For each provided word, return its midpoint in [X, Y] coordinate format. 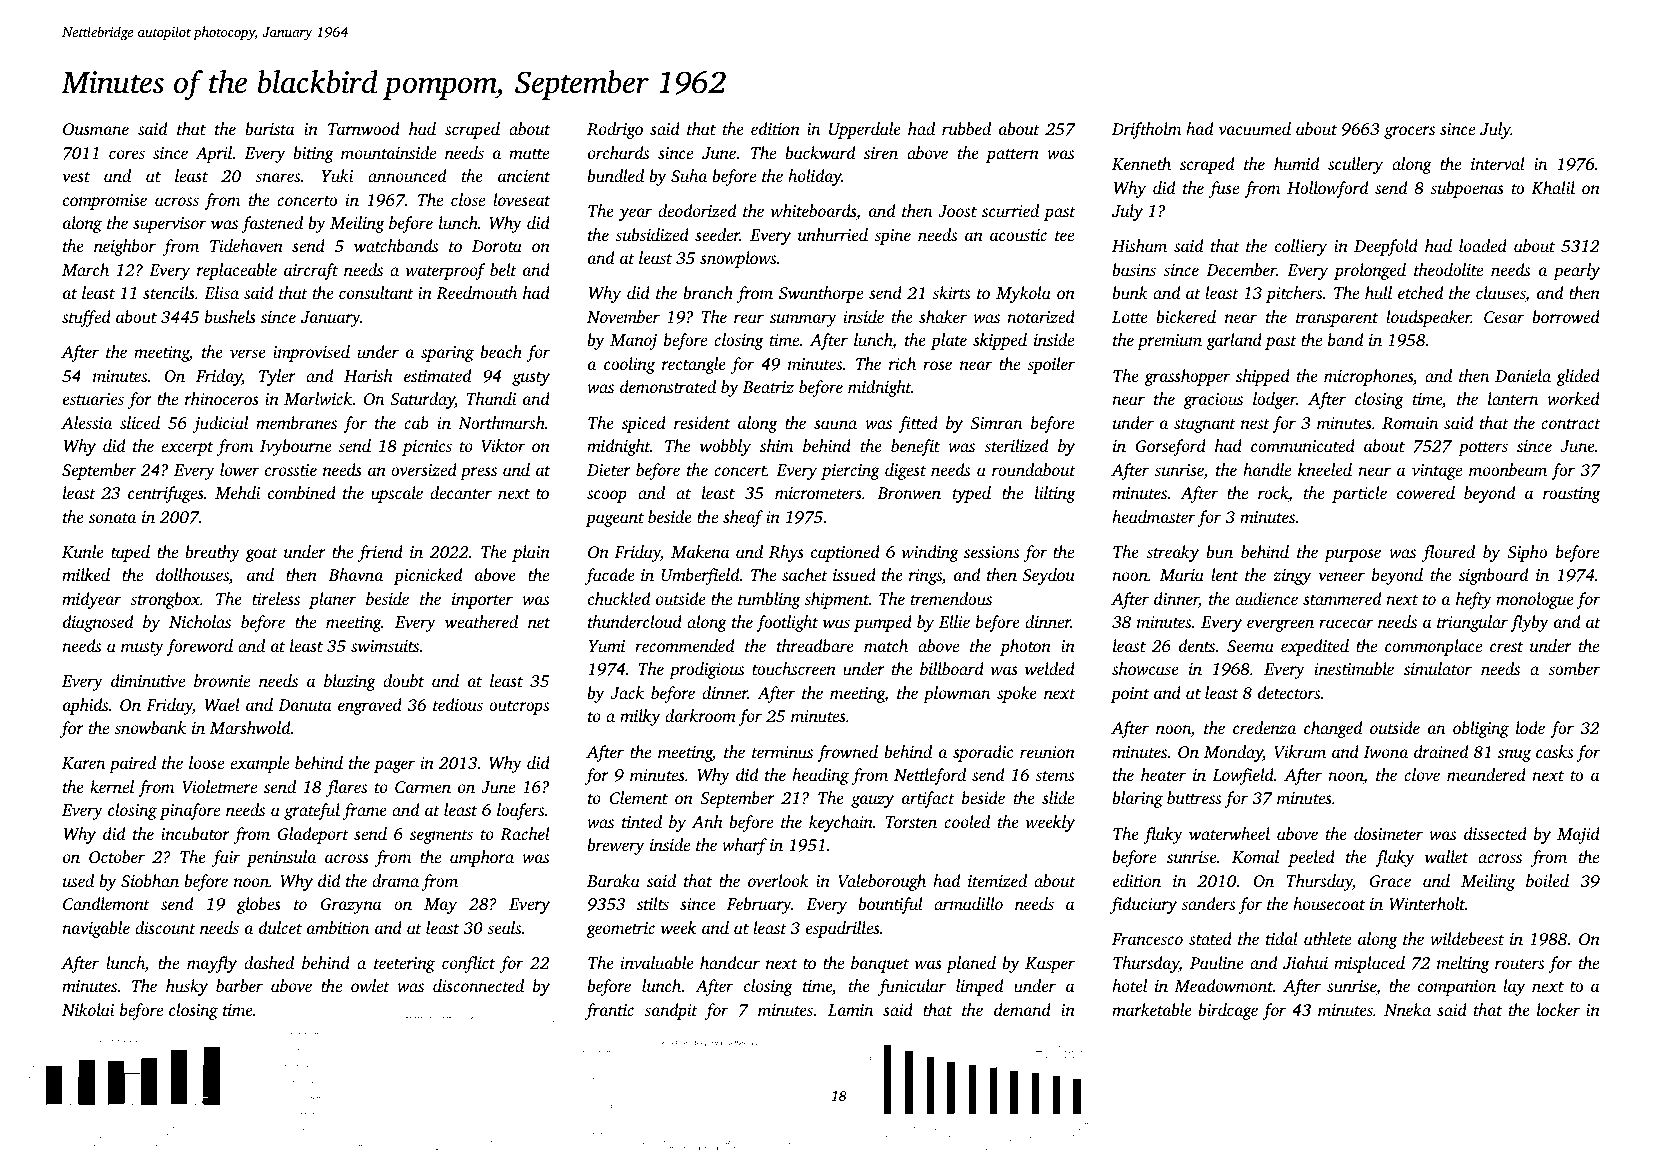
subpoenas [1467, 189]
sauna [835, 424]
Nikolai [88, 1009]
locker [1558, 1009]
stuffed [86, 318]
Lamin [850, 1010]
